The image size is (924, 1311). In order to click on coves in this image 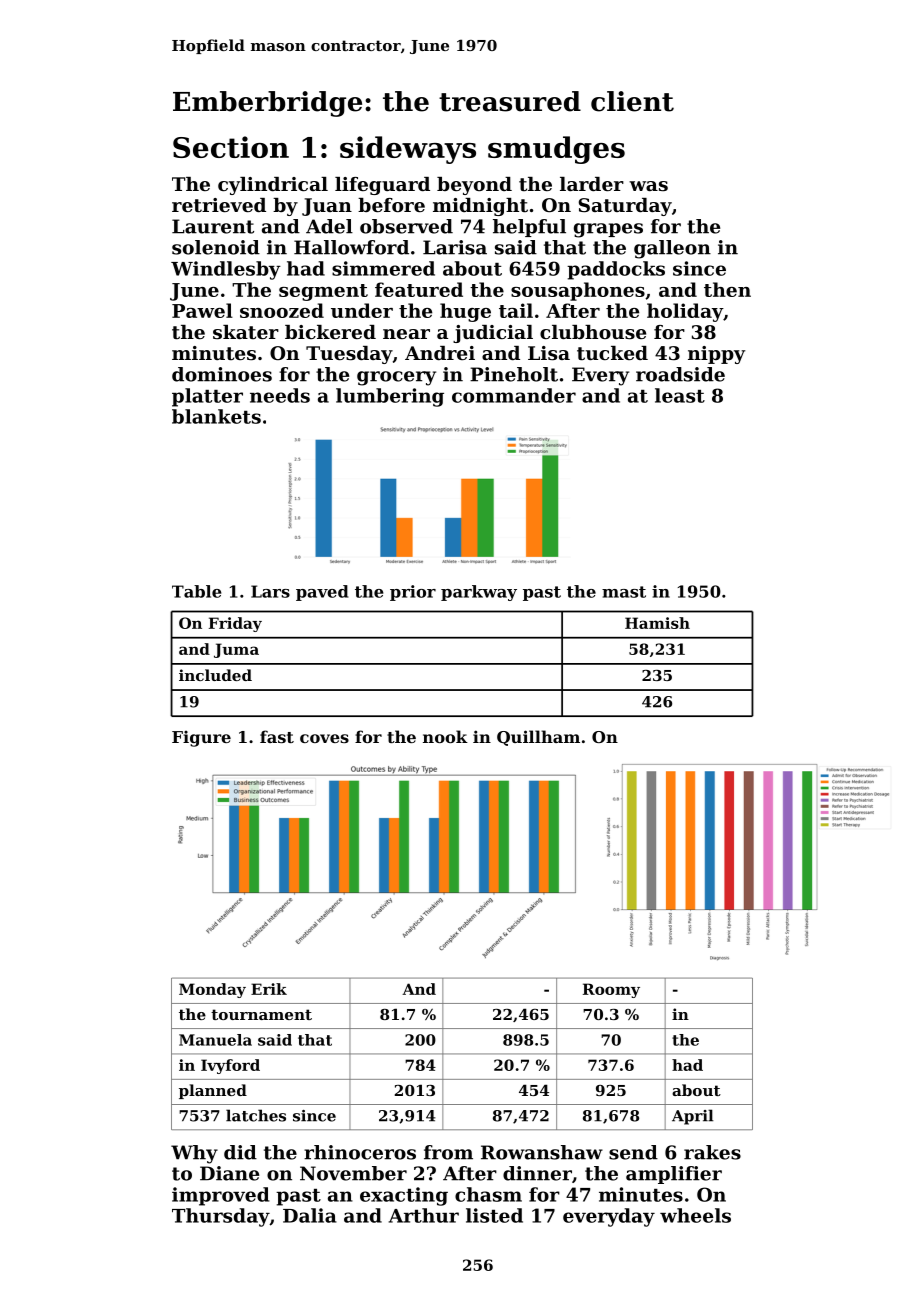, I will do `click(324, 738)`.
